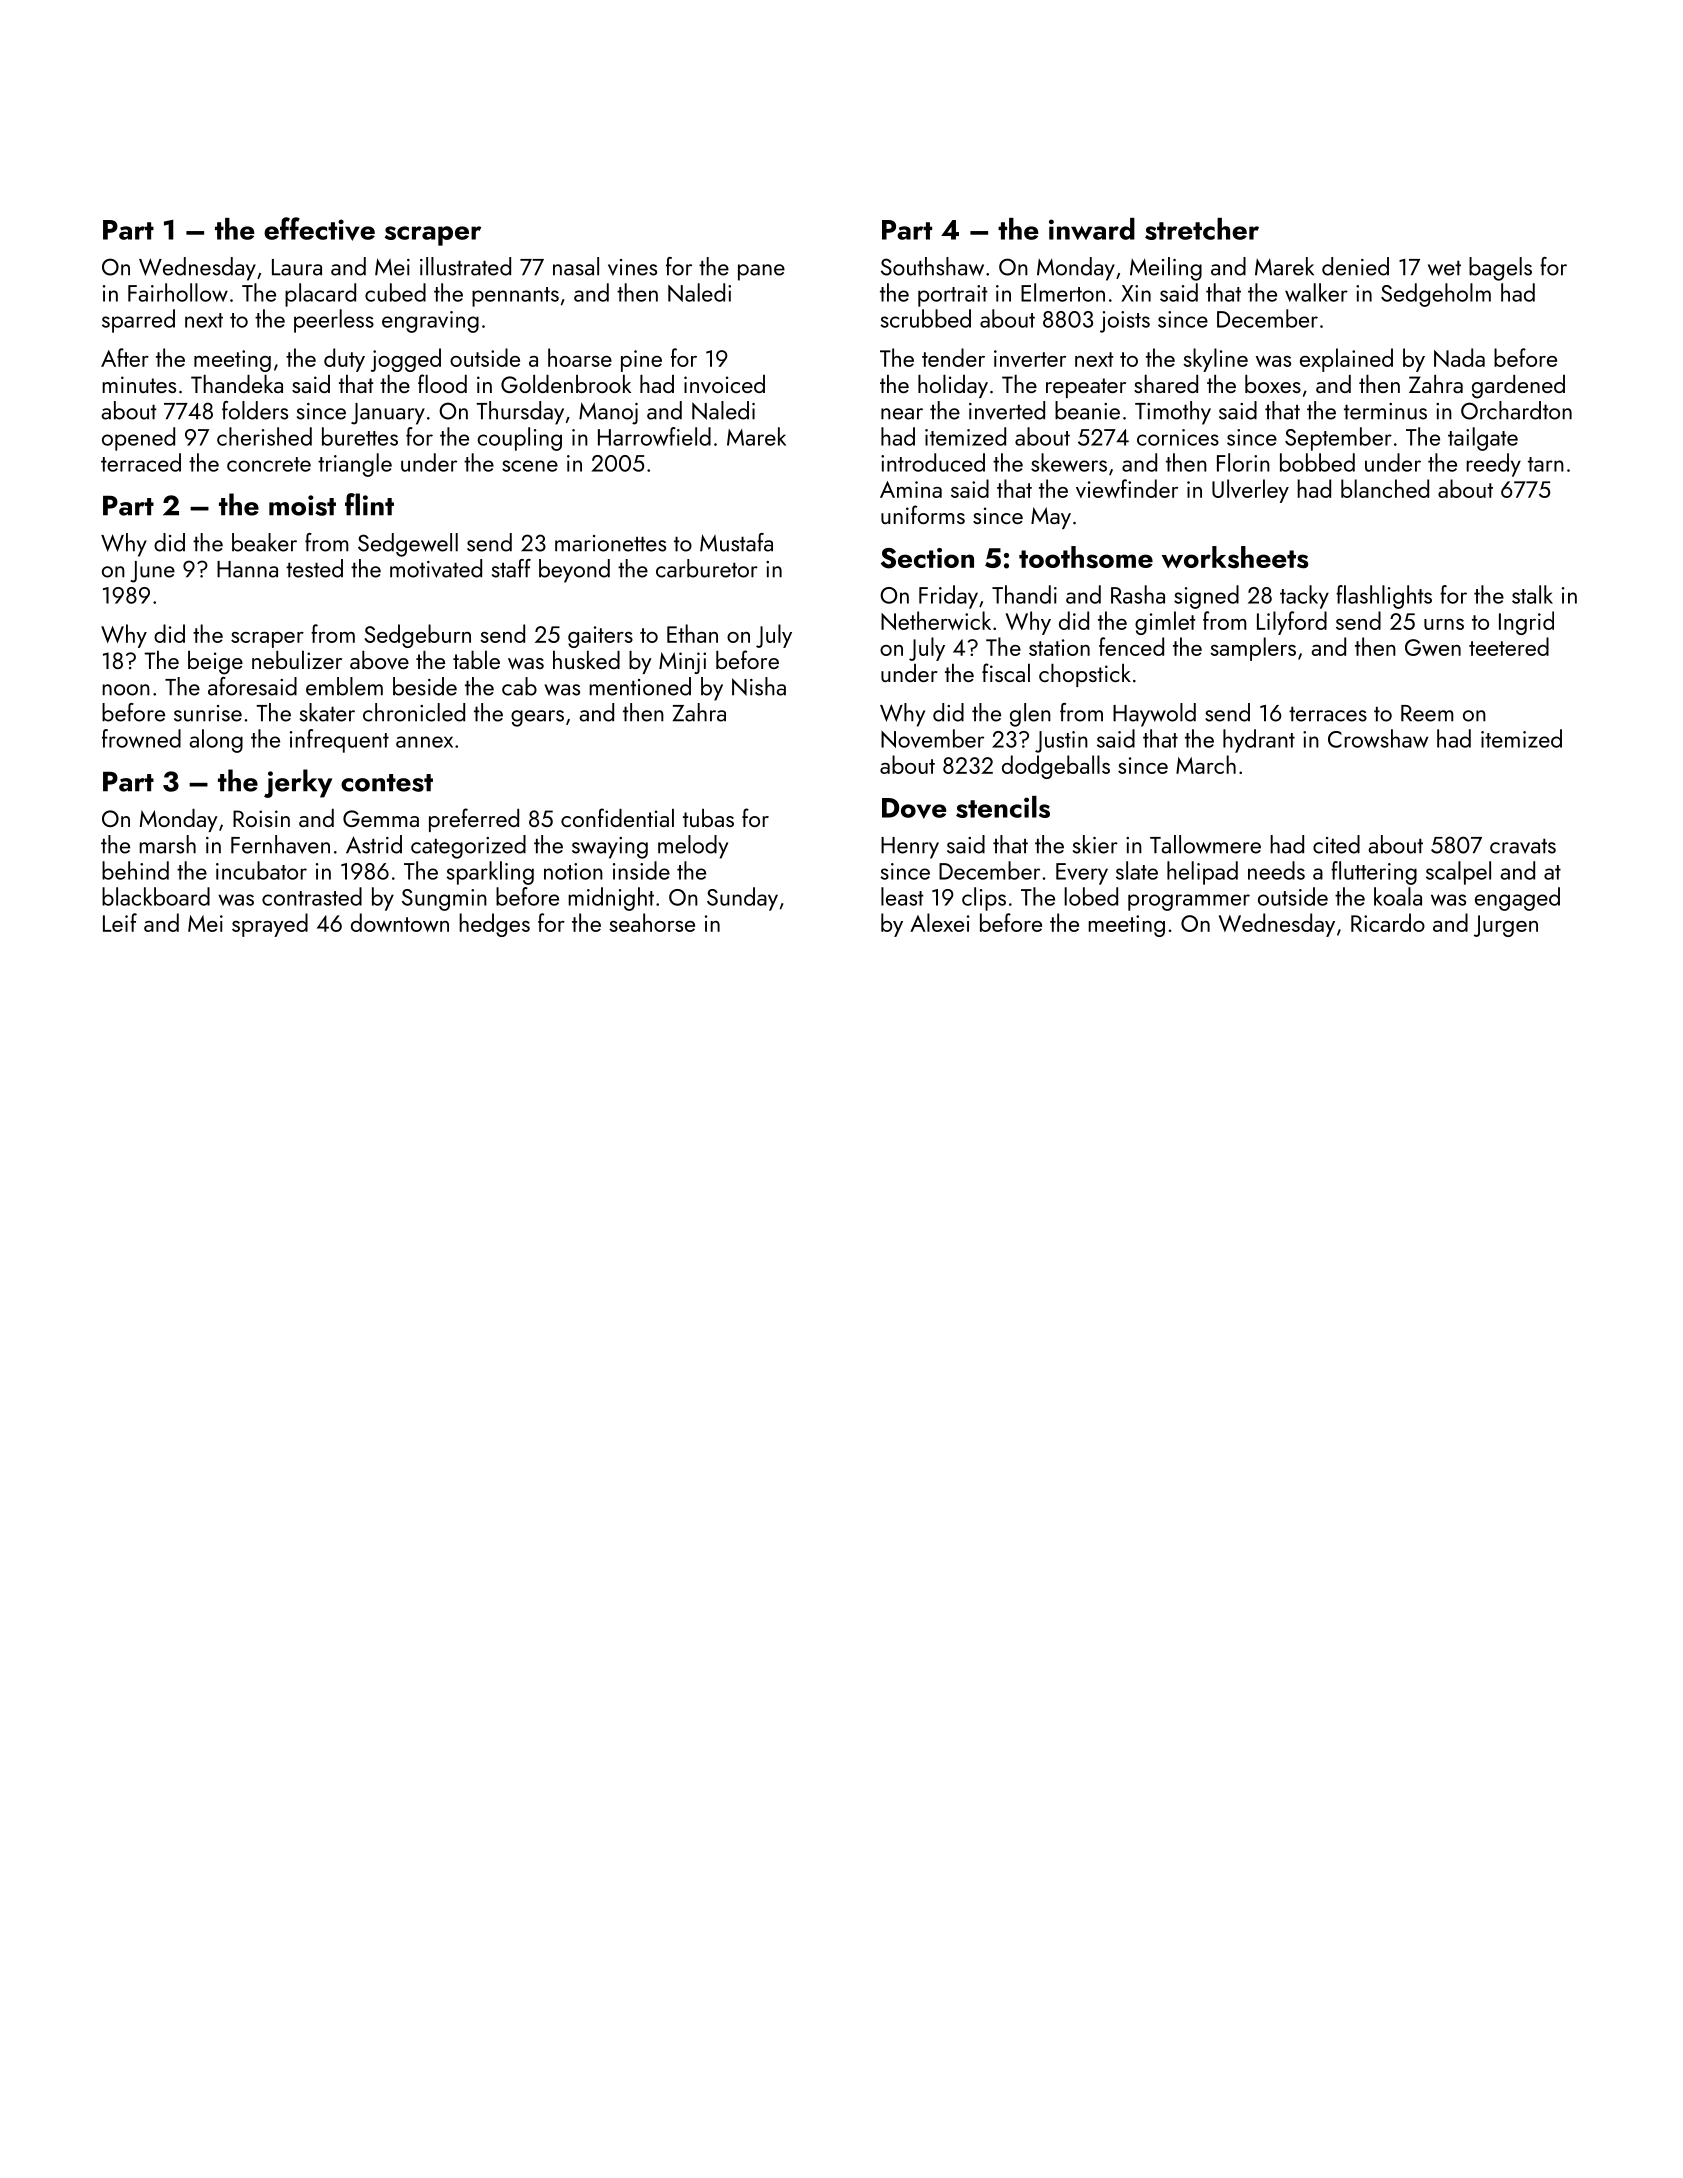 This document has height=2178, width=1683. What do you see at coordinates (742, 899) in the document?
I see `Sunday` at bounding box center [742, 899].
